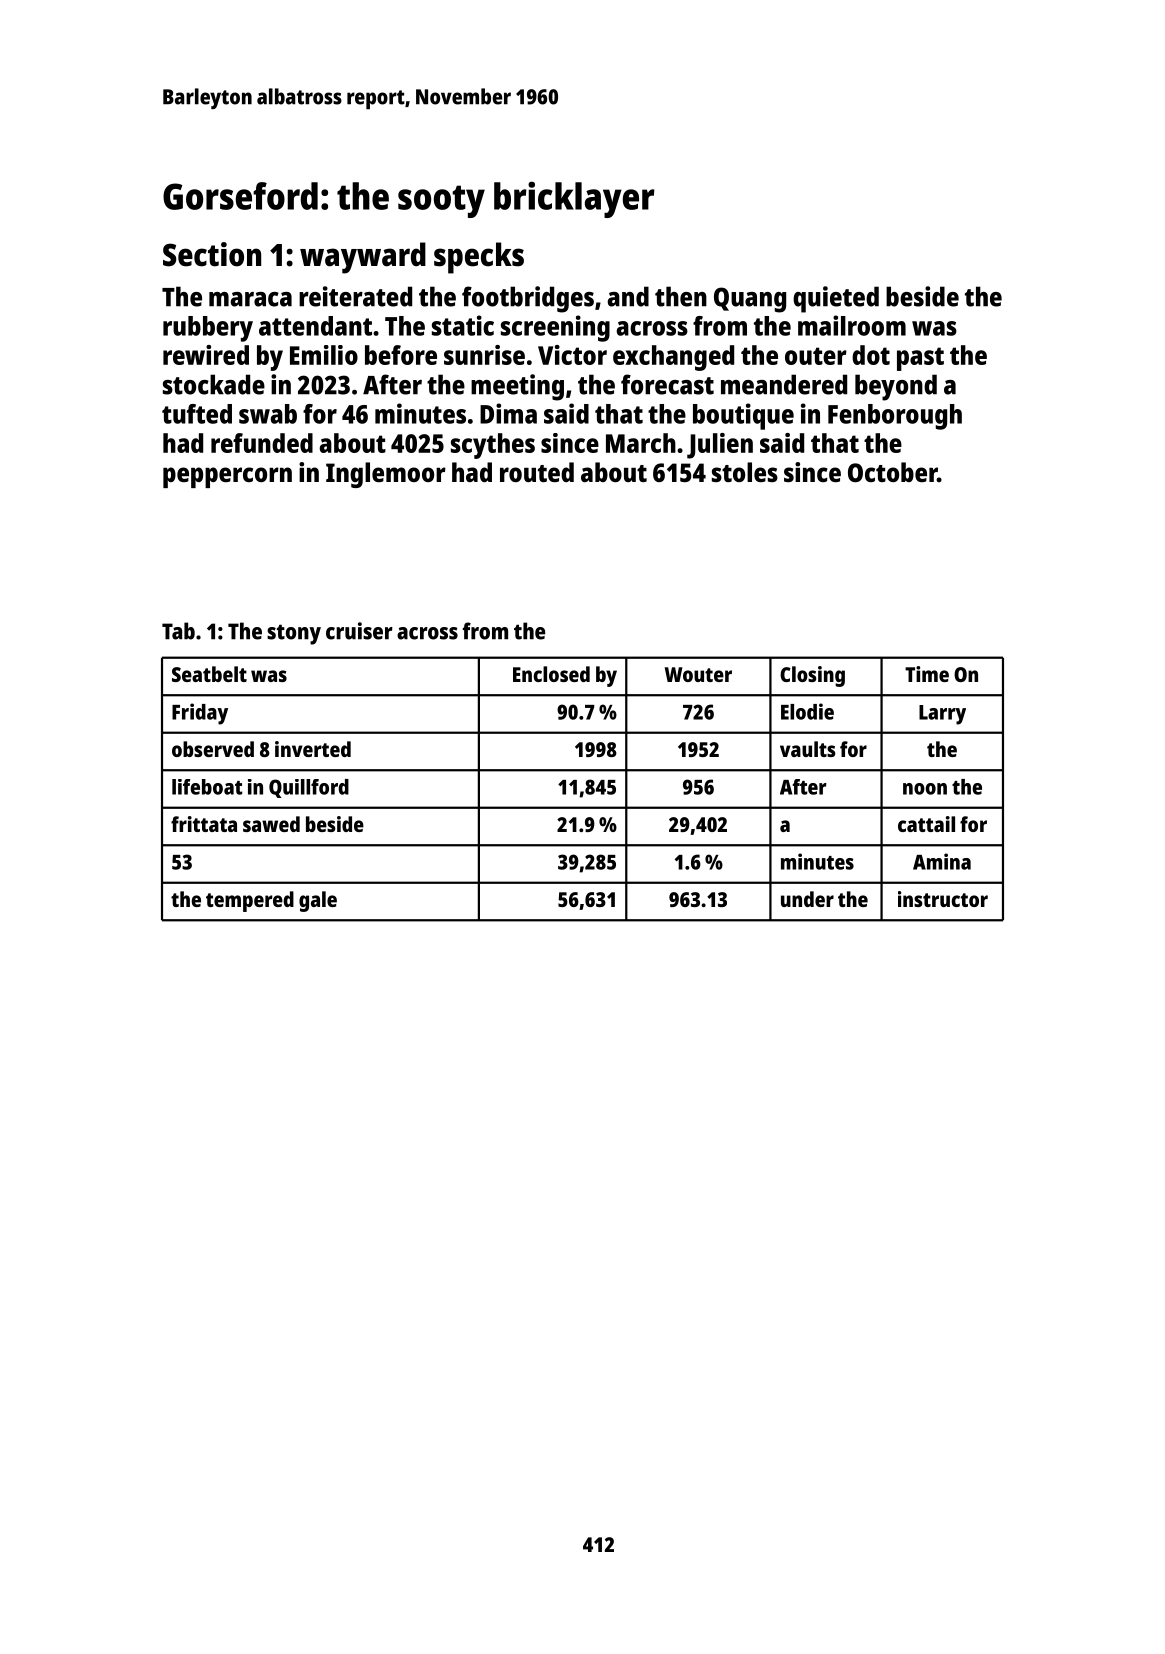 Image resolution: width=1165 pixels, height=1654 pixels. Describe the element at coordinates (807, 711) in the screenshot. I see `Elodie` at that location.
